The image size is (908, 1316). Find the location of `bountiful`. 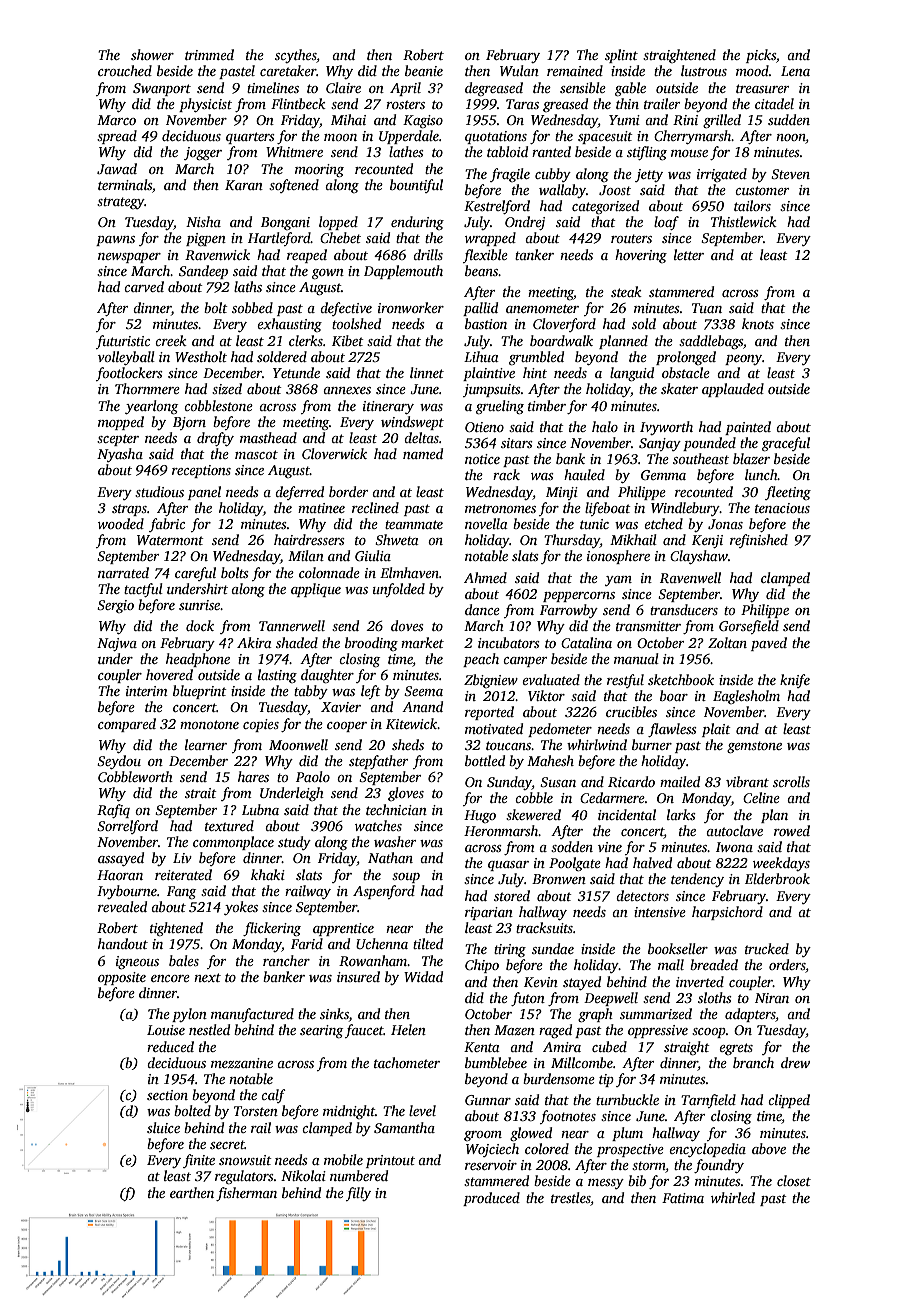

bountiful is located at coordinates (416, 186).
